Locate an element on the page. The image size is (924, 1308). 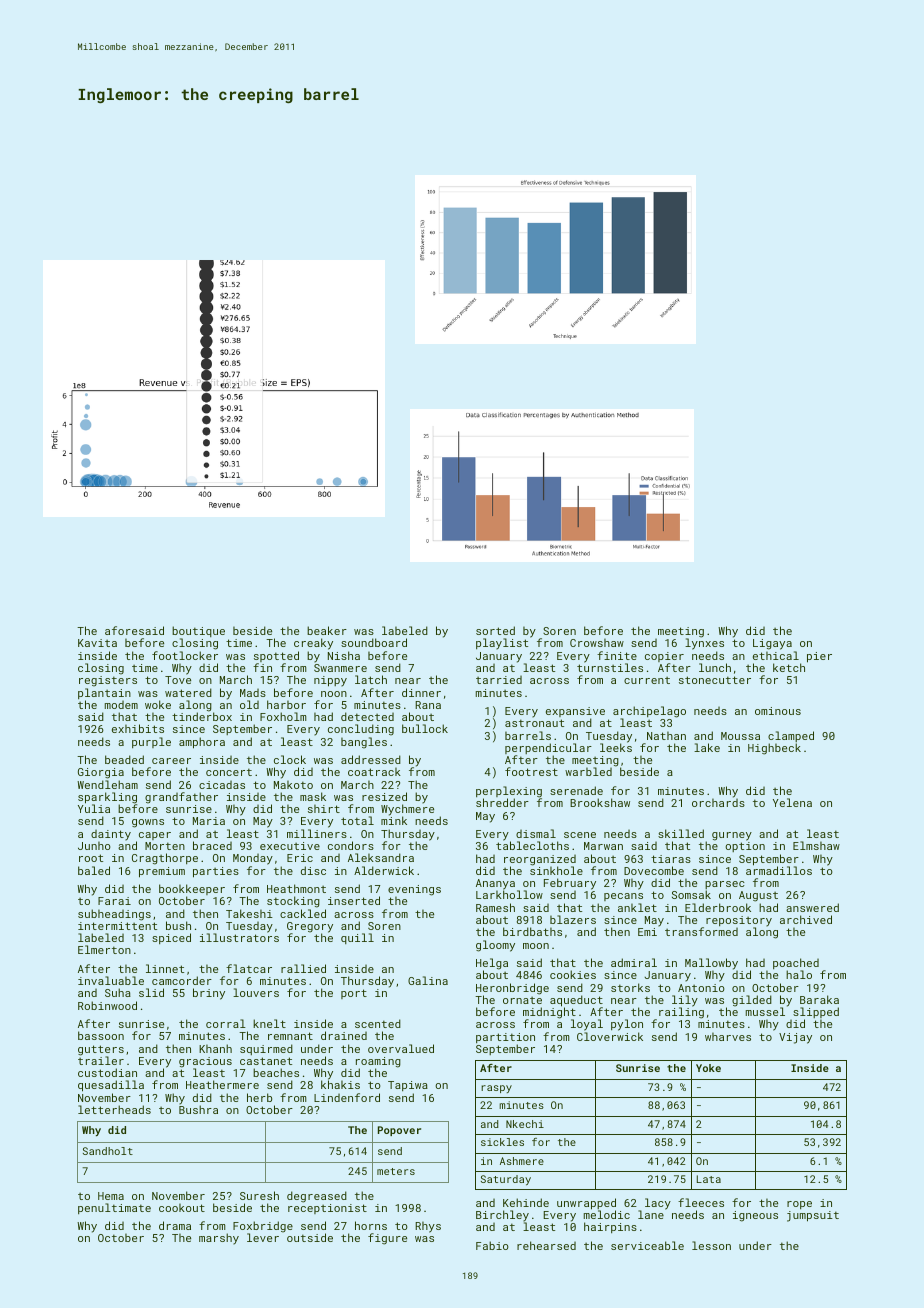
outside is located at coordinates (310, 1238).
